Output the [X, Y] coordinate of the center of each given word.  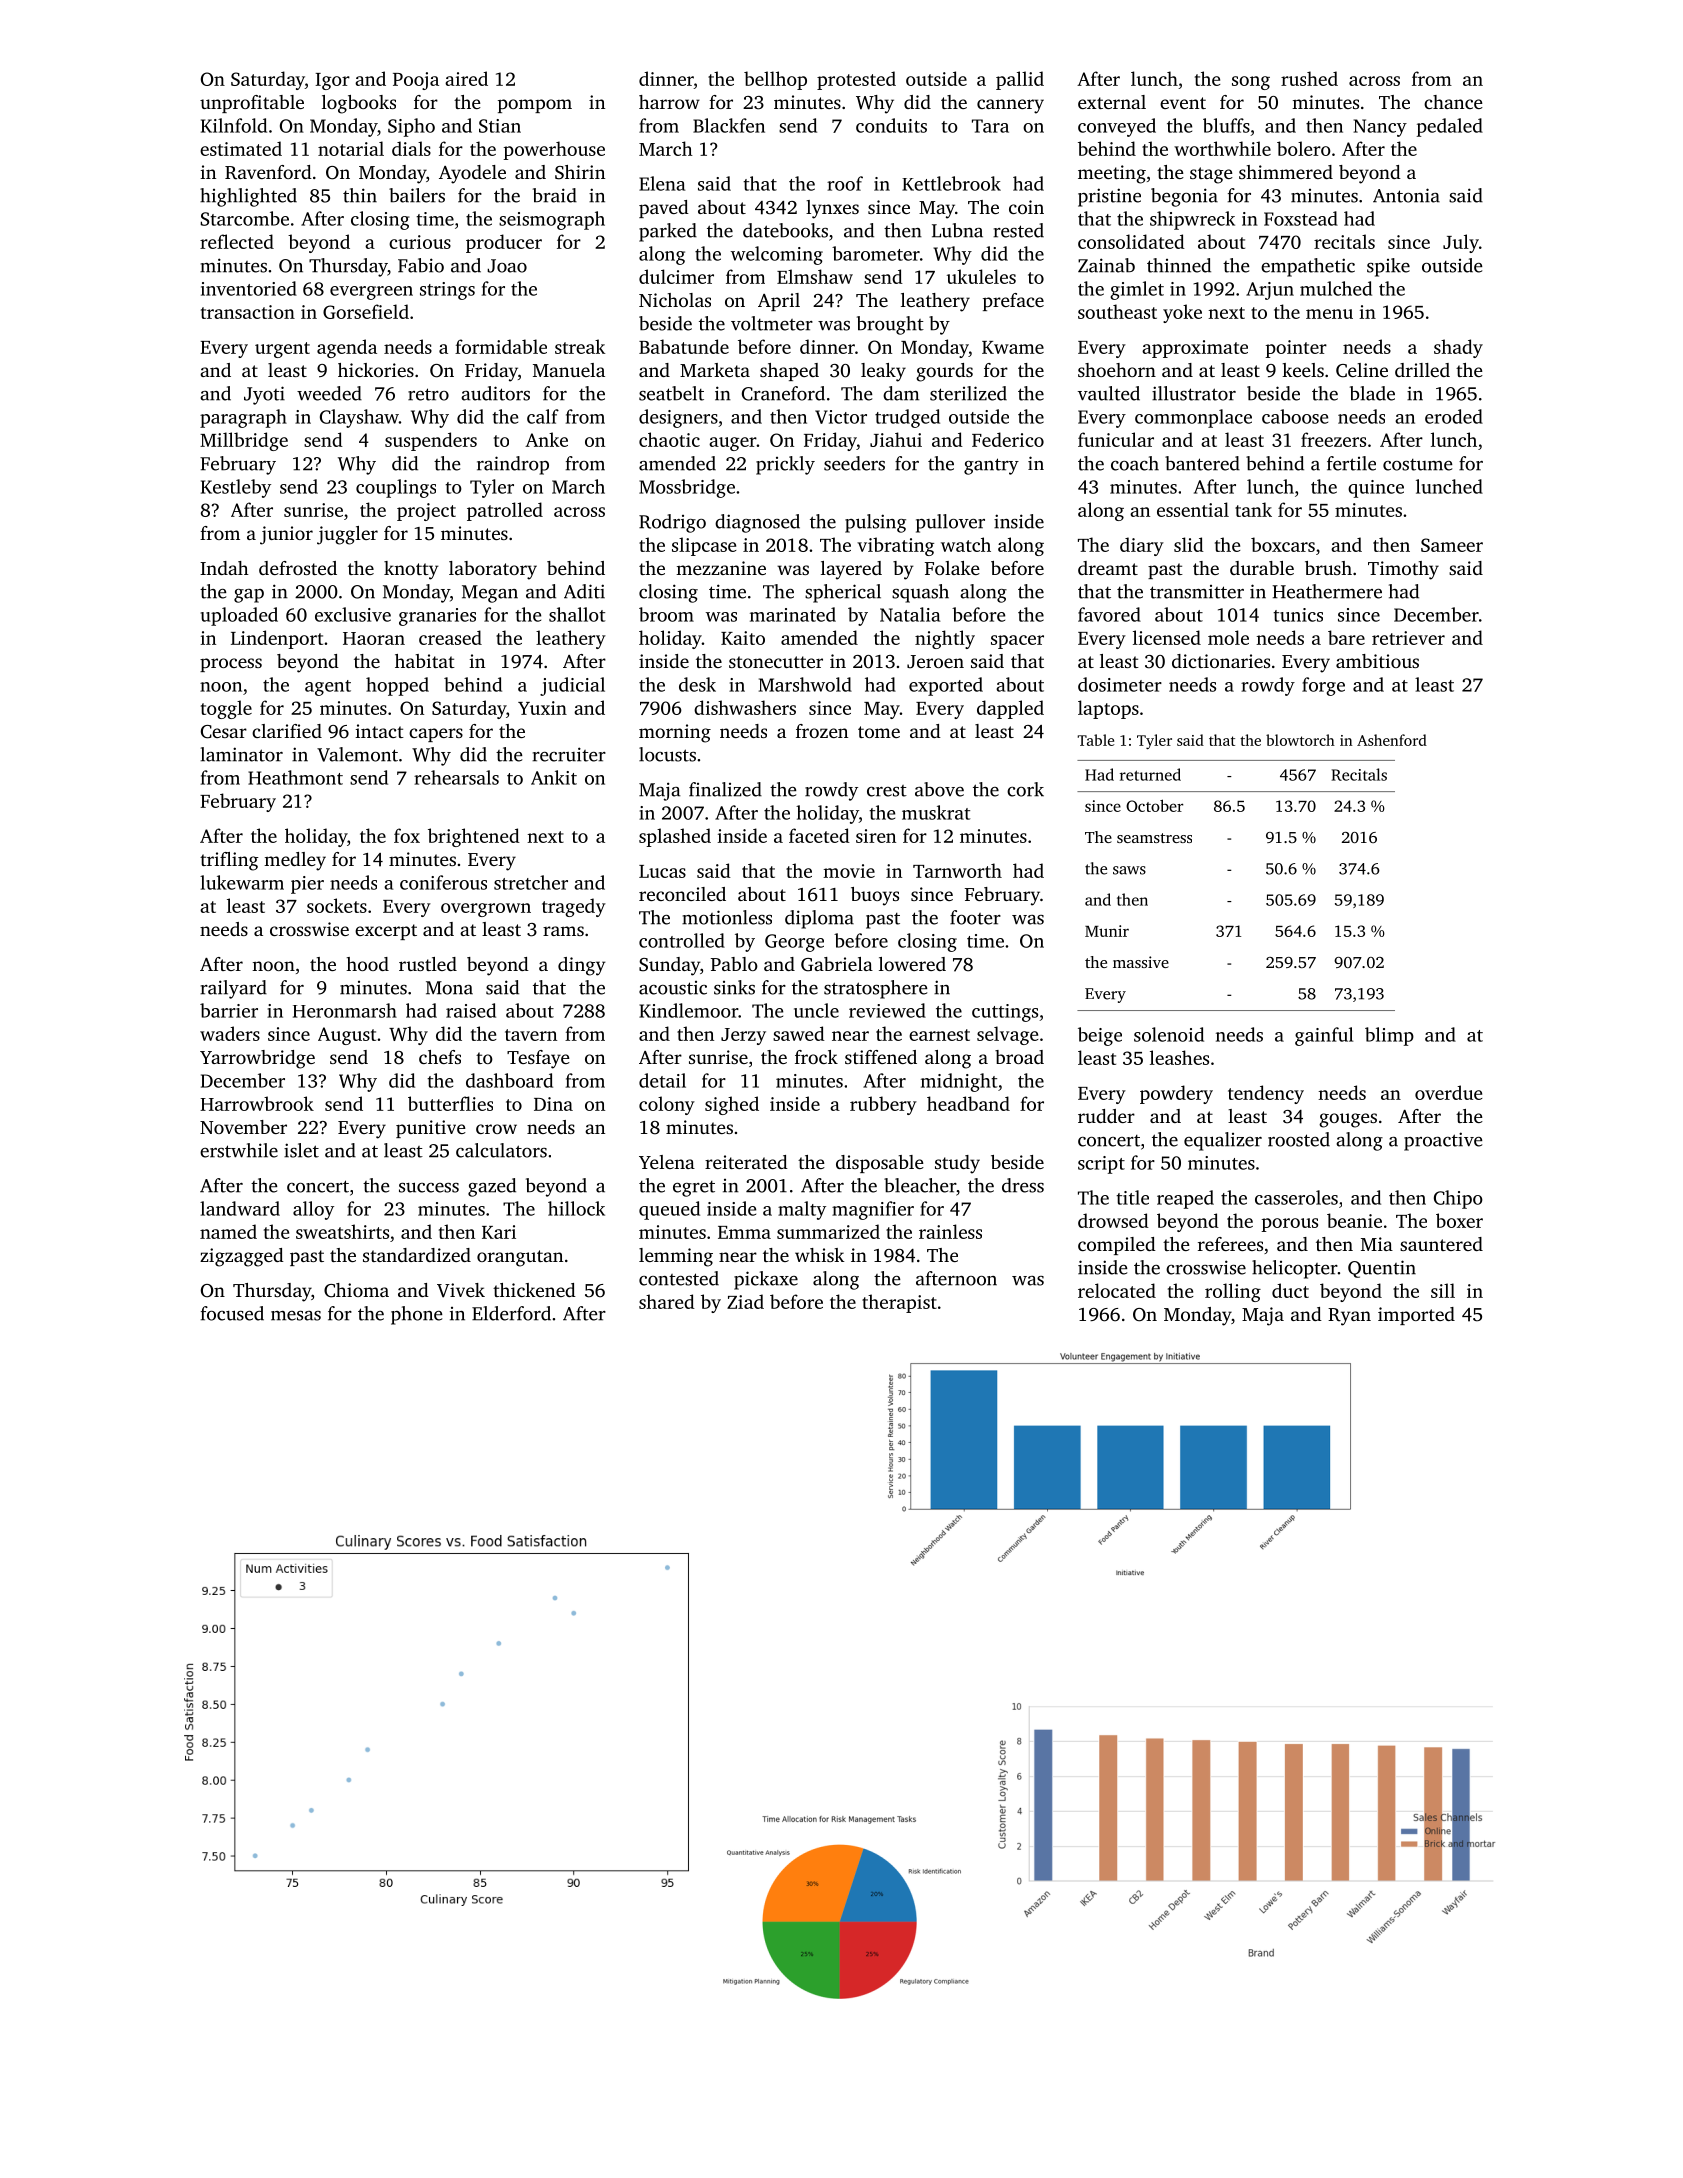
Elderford [511, 1313]
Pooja [416, 81]
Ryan [1349, 1317]
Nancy [1380, 128]
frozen [822, 731]
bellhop [775, 80]
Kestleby [236, 488]
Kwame [1013, 347]
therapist [899, 1303]
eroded [1454, 416]
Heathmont [295, 777]
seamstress [1154, 838]
